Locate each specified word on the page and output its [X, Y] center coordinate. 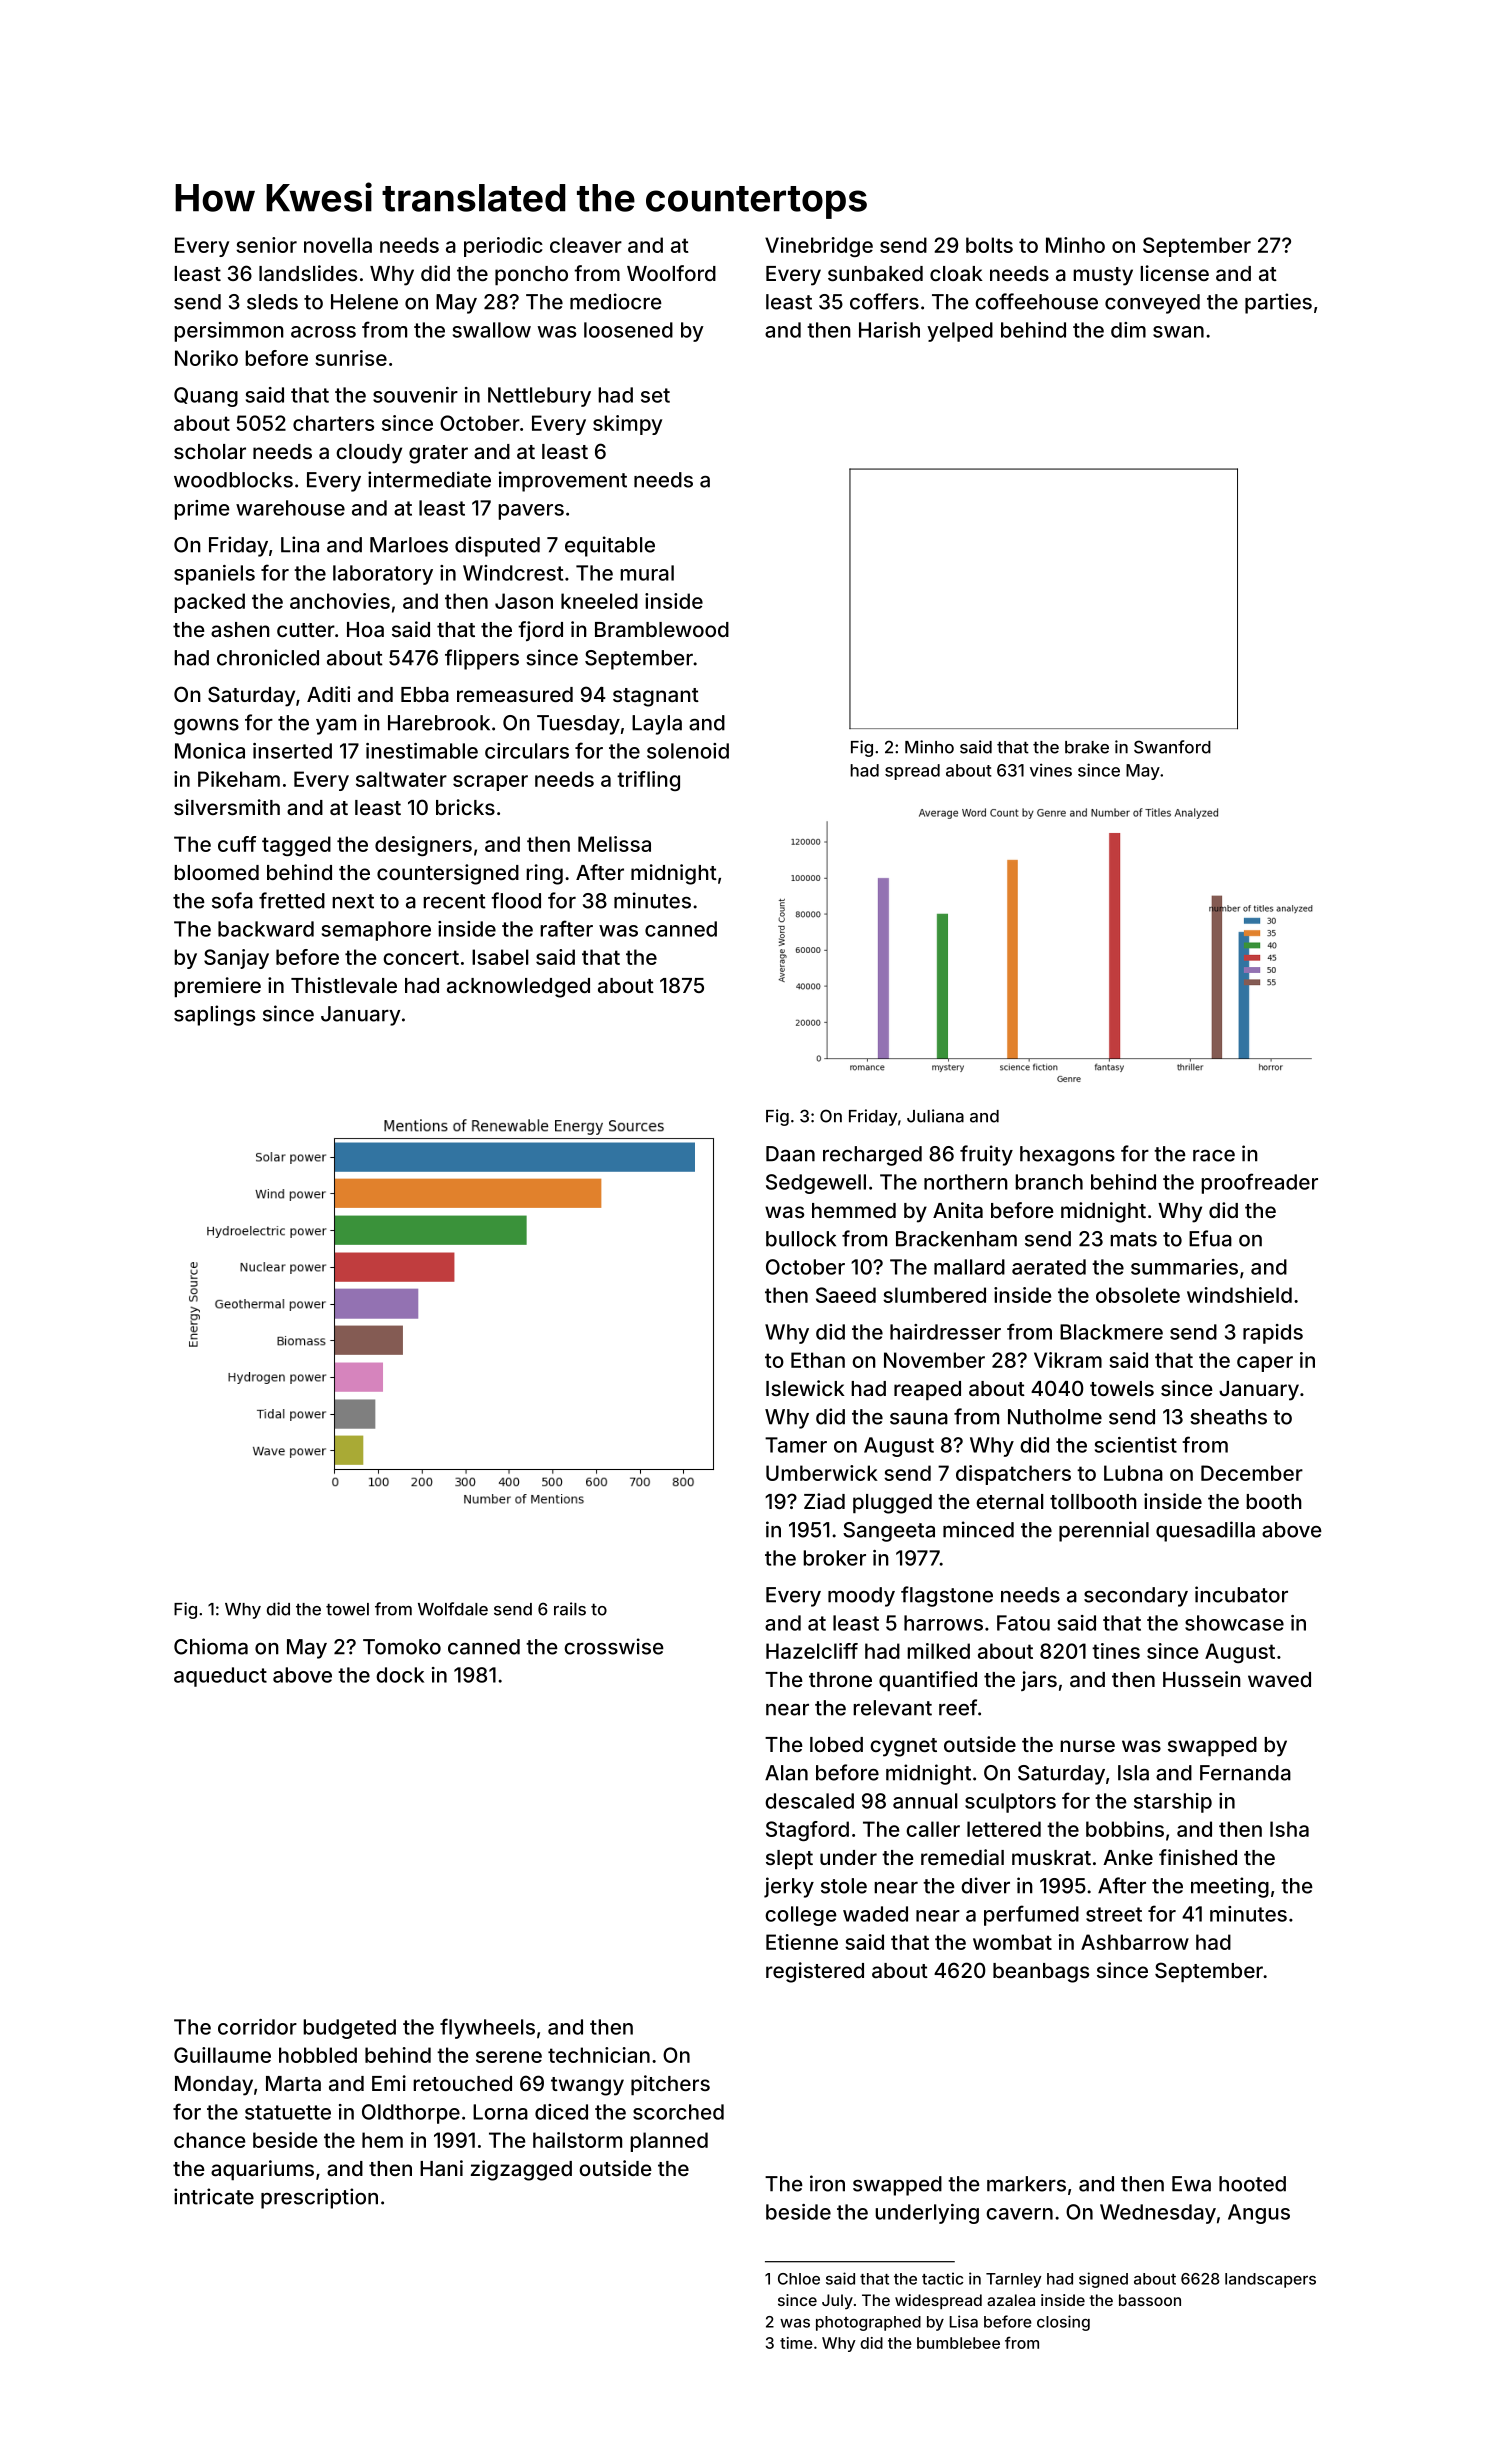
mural [647, 573]
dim [1128, 330]
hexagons [1067, 1156]
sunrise [351, 358]
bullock [801, 1239]
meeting [1230, 1887]
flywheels [487, 2028]
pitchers [670, 2085]
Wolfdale [453, 1609]
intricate [214, 2196]
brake [1087, 747]
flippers [482, 659]
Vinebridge [819, 247]
